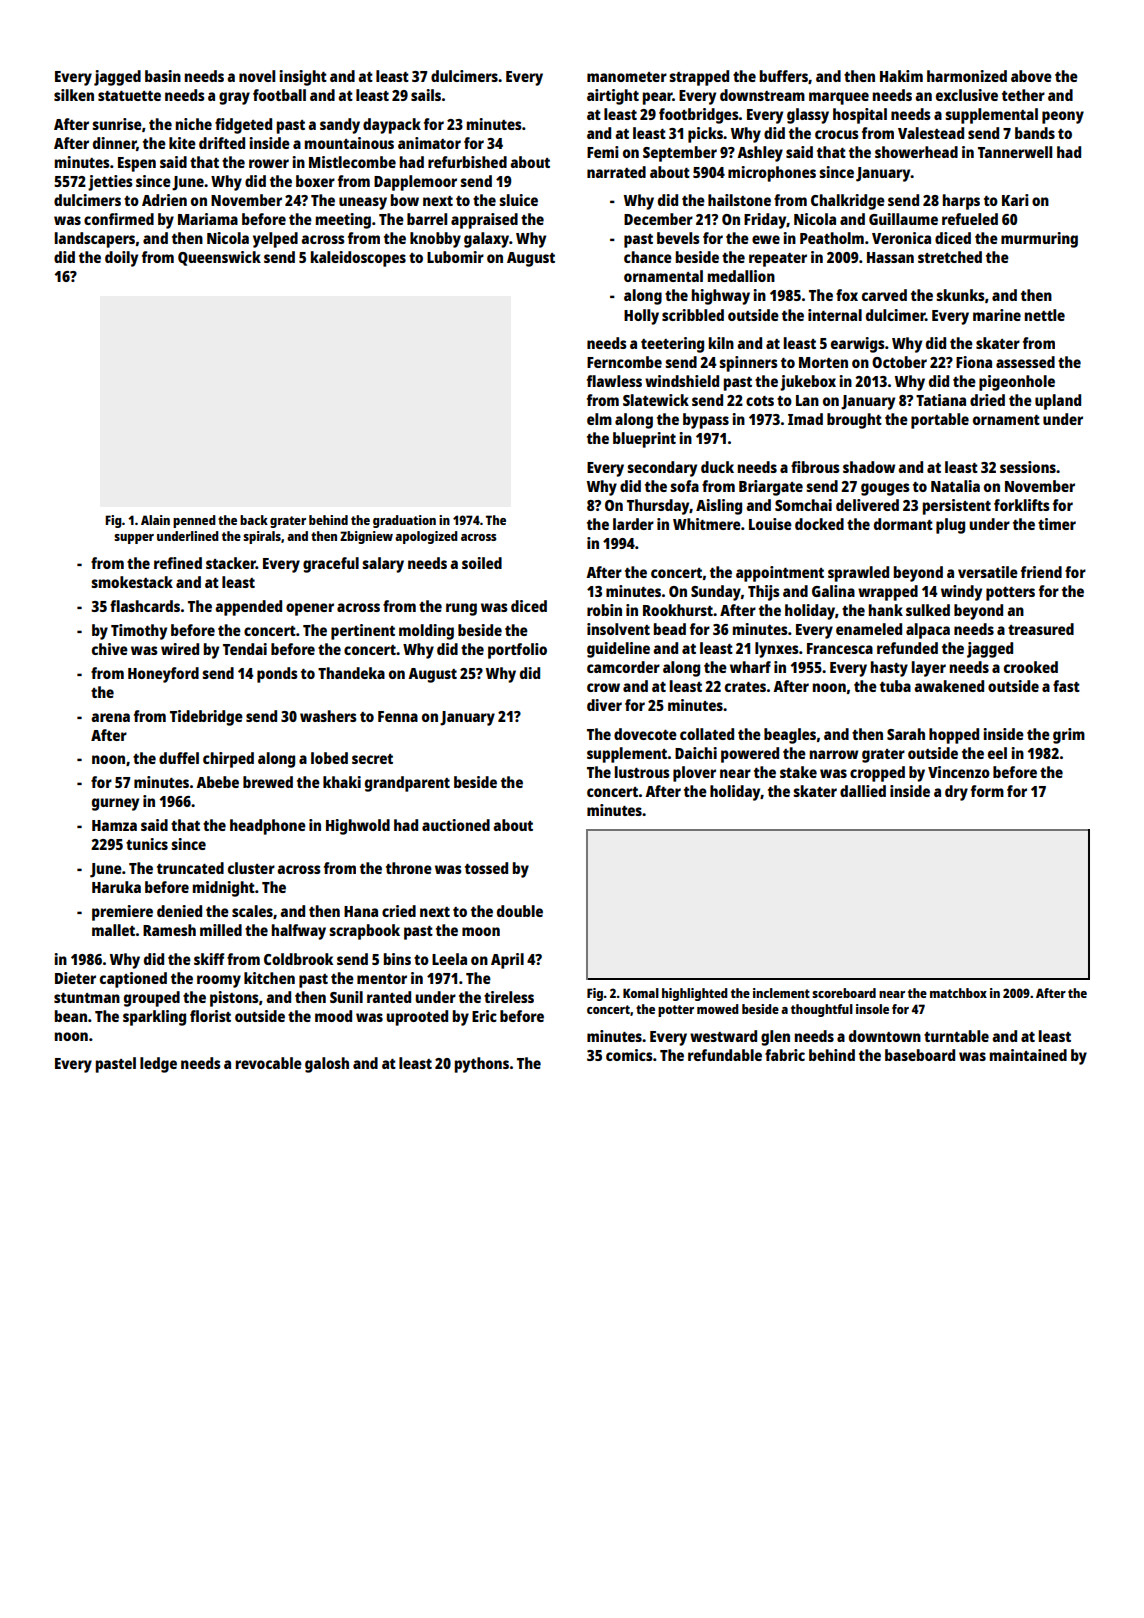 This page has width=1144, height=1618. Describe the element at coordinates (219, 981) in the page. I see `roomy` at that location.
